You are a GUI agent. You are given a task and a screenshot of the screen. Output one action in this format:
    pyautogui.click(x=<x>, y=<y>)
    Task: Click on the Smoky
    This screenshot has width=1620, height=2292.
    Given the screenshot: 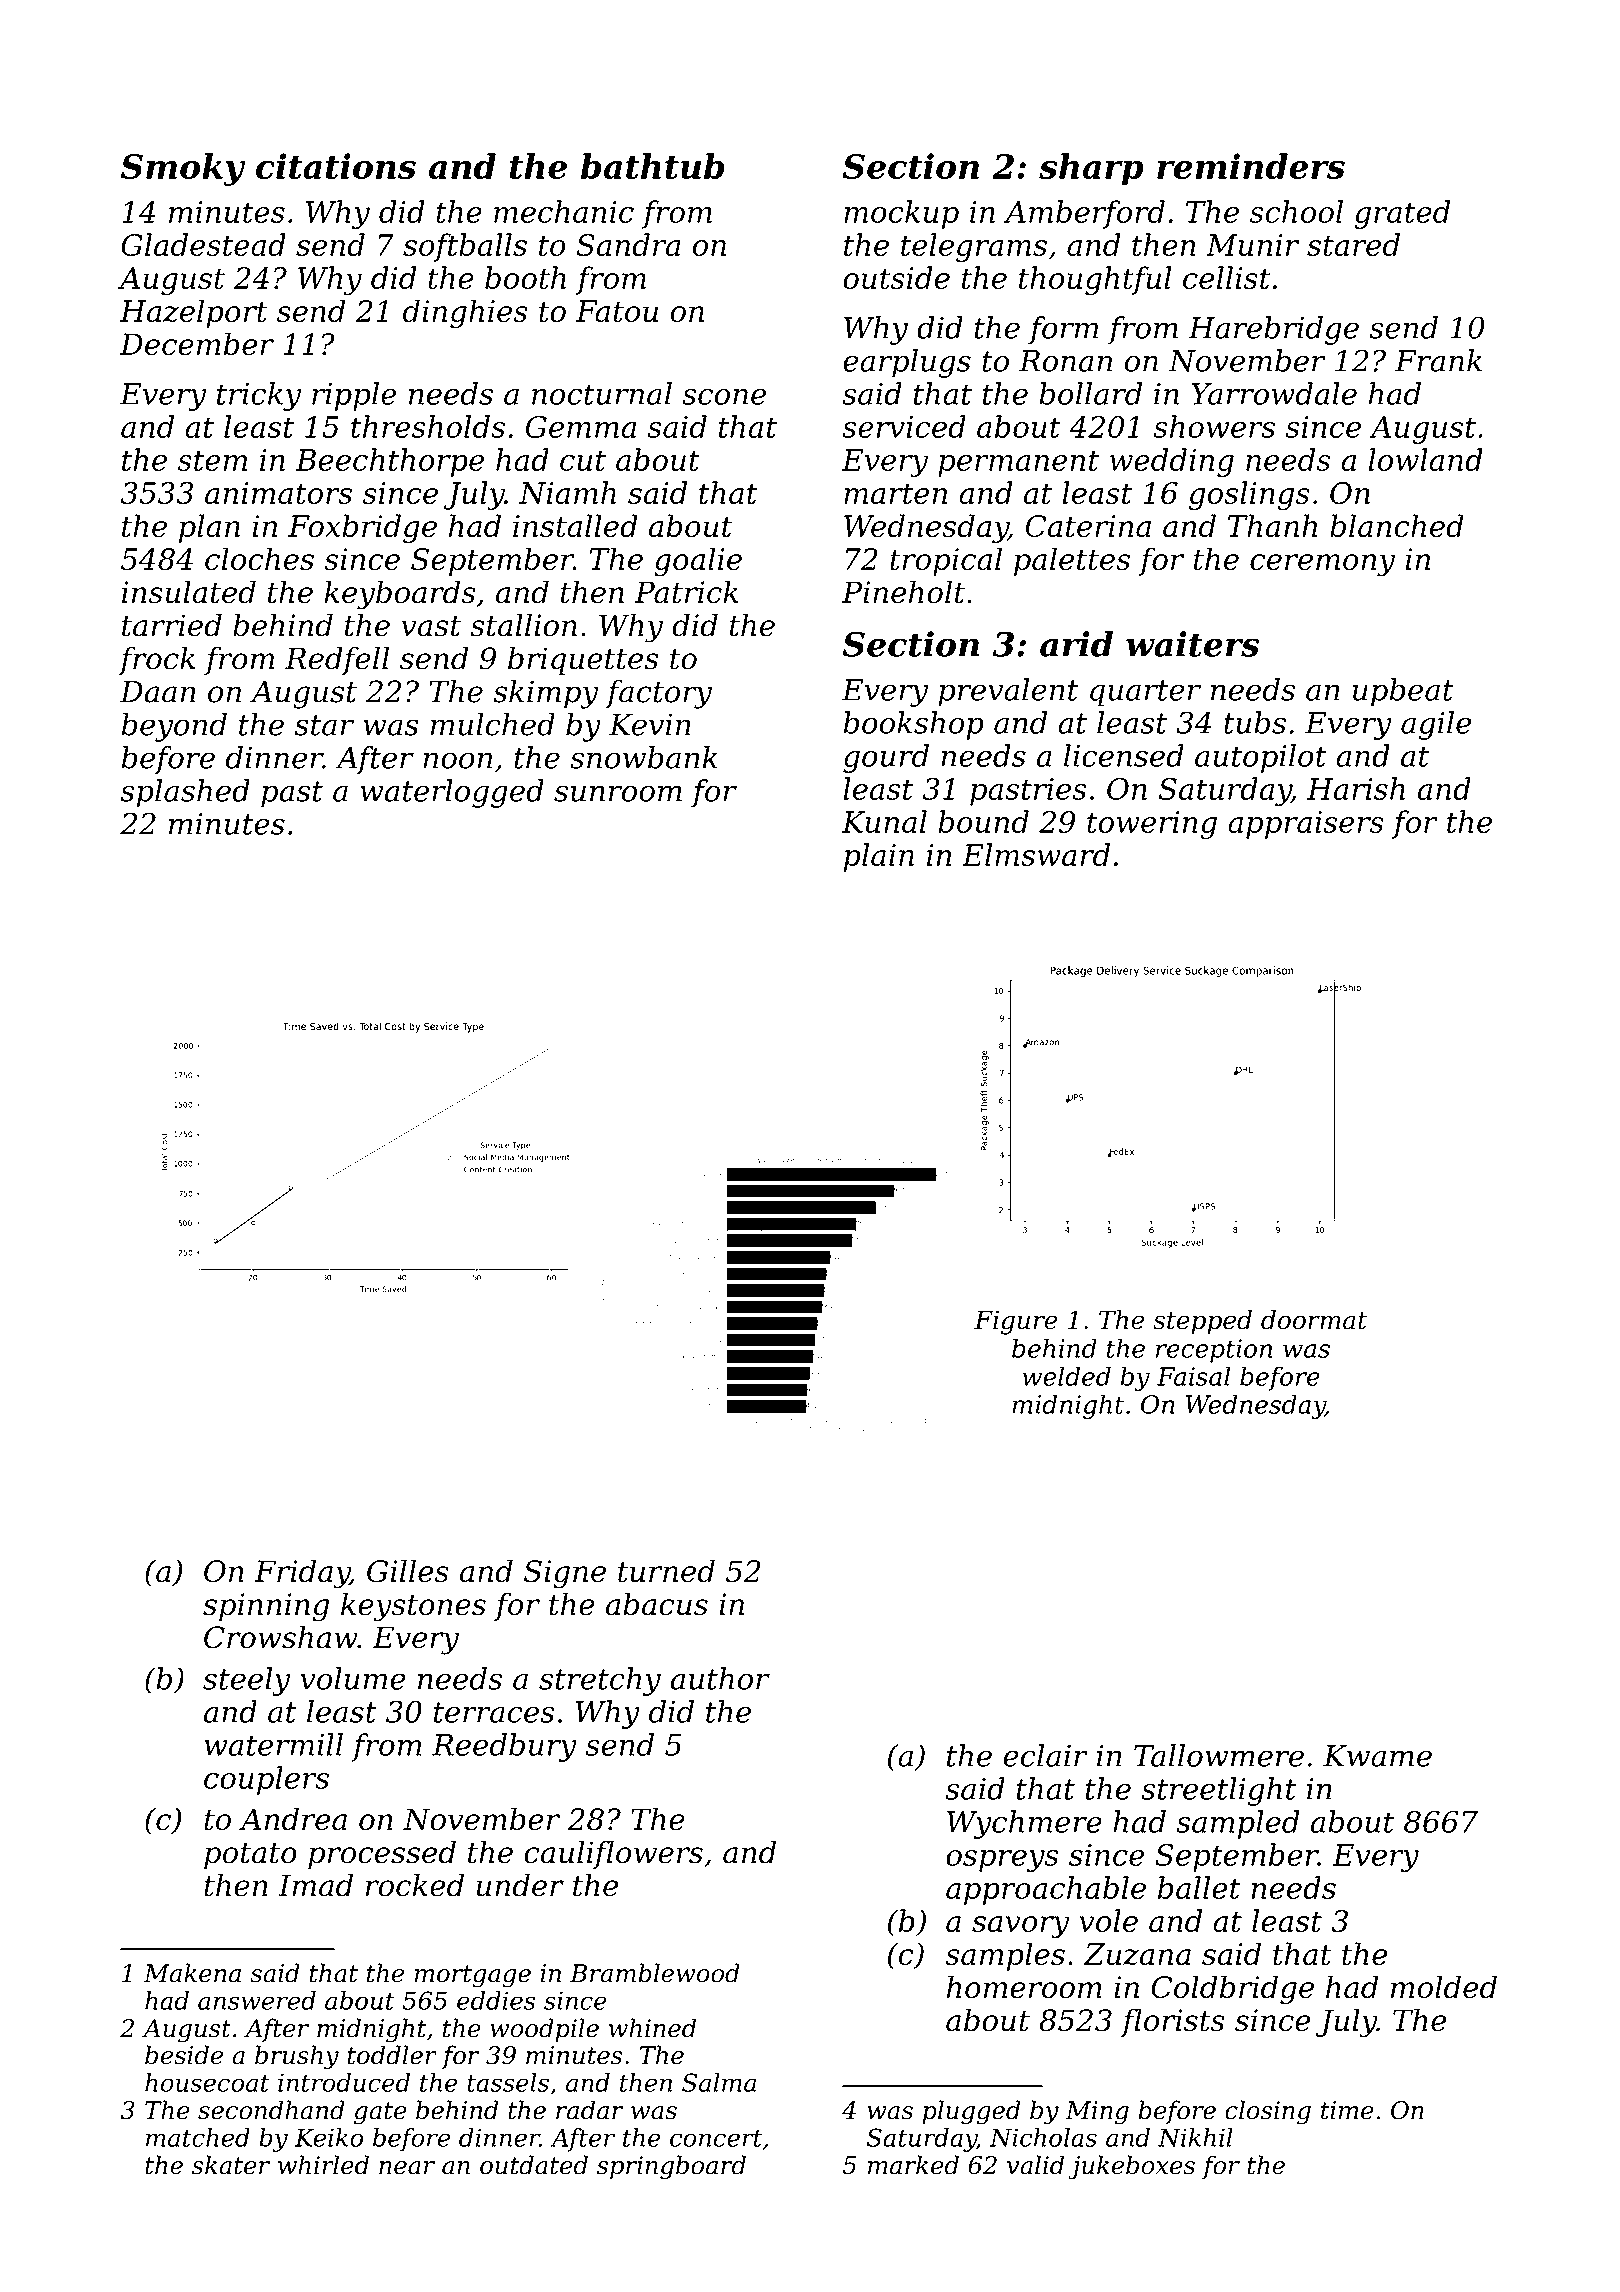 What is the action you would take?
    pyautogui.click(x=183, y=169)
